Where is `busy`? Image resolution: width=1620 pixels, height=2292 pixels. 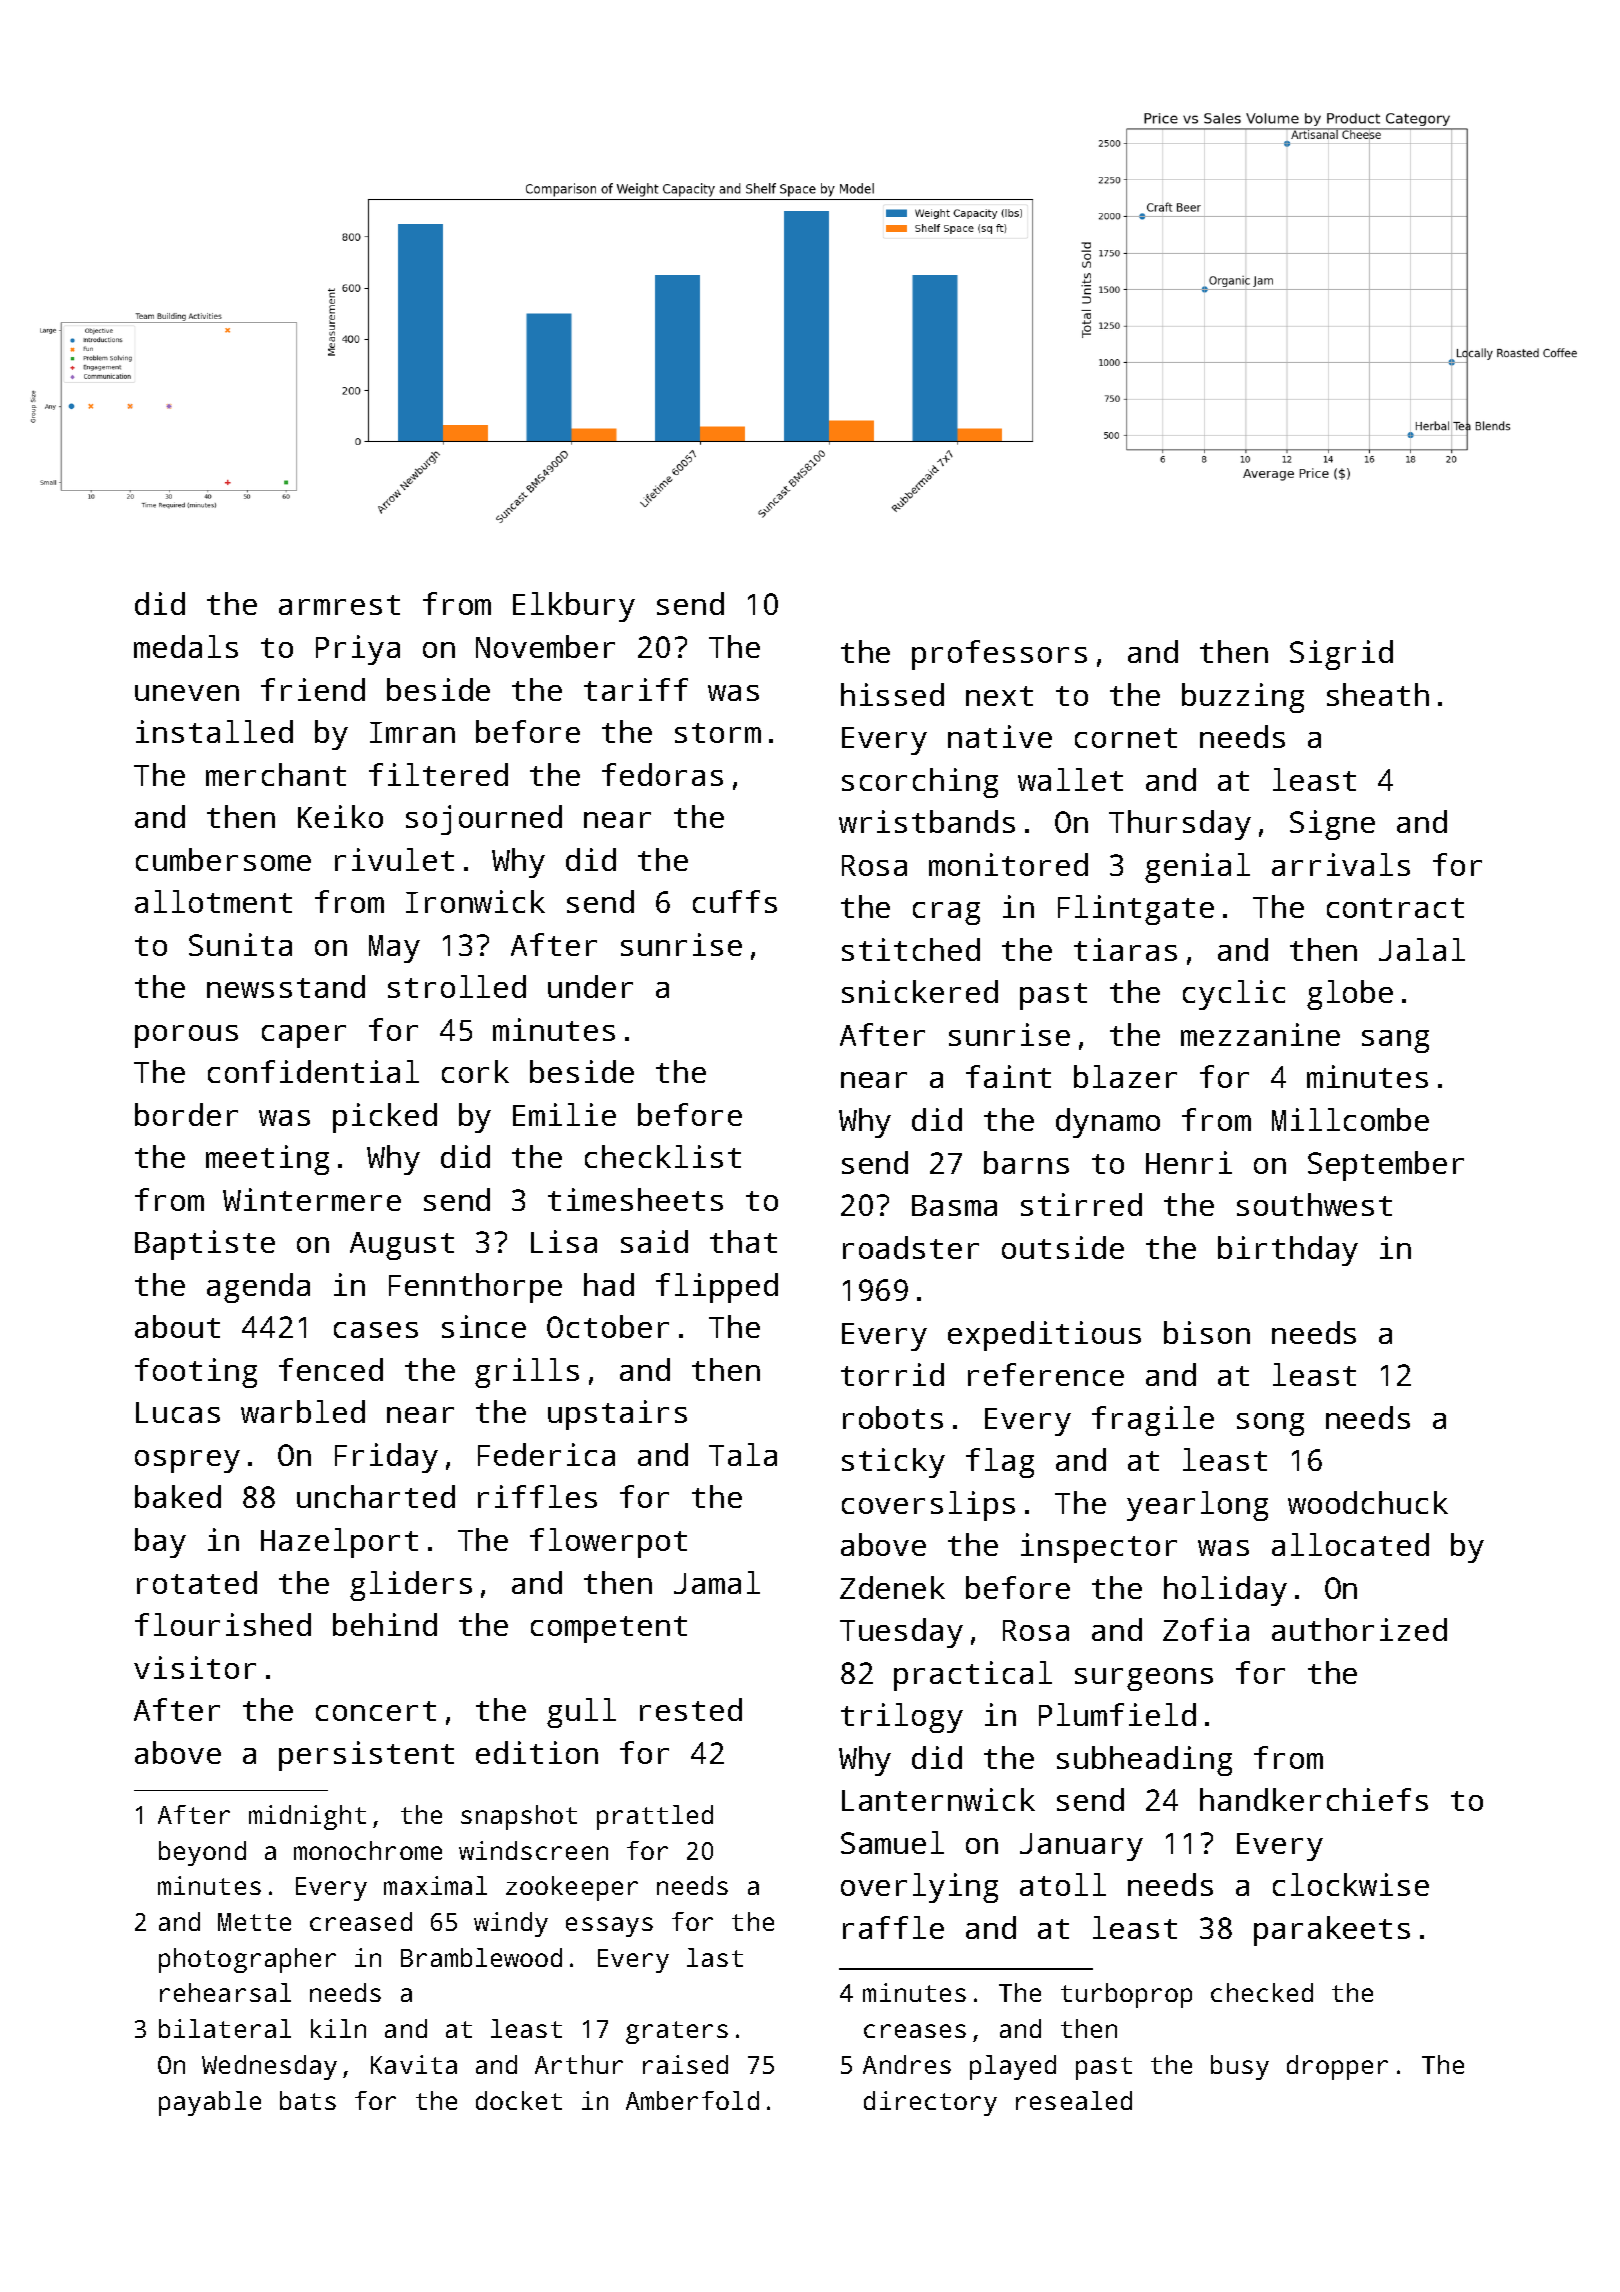
busy is located at coordinates (1240, 2067).
